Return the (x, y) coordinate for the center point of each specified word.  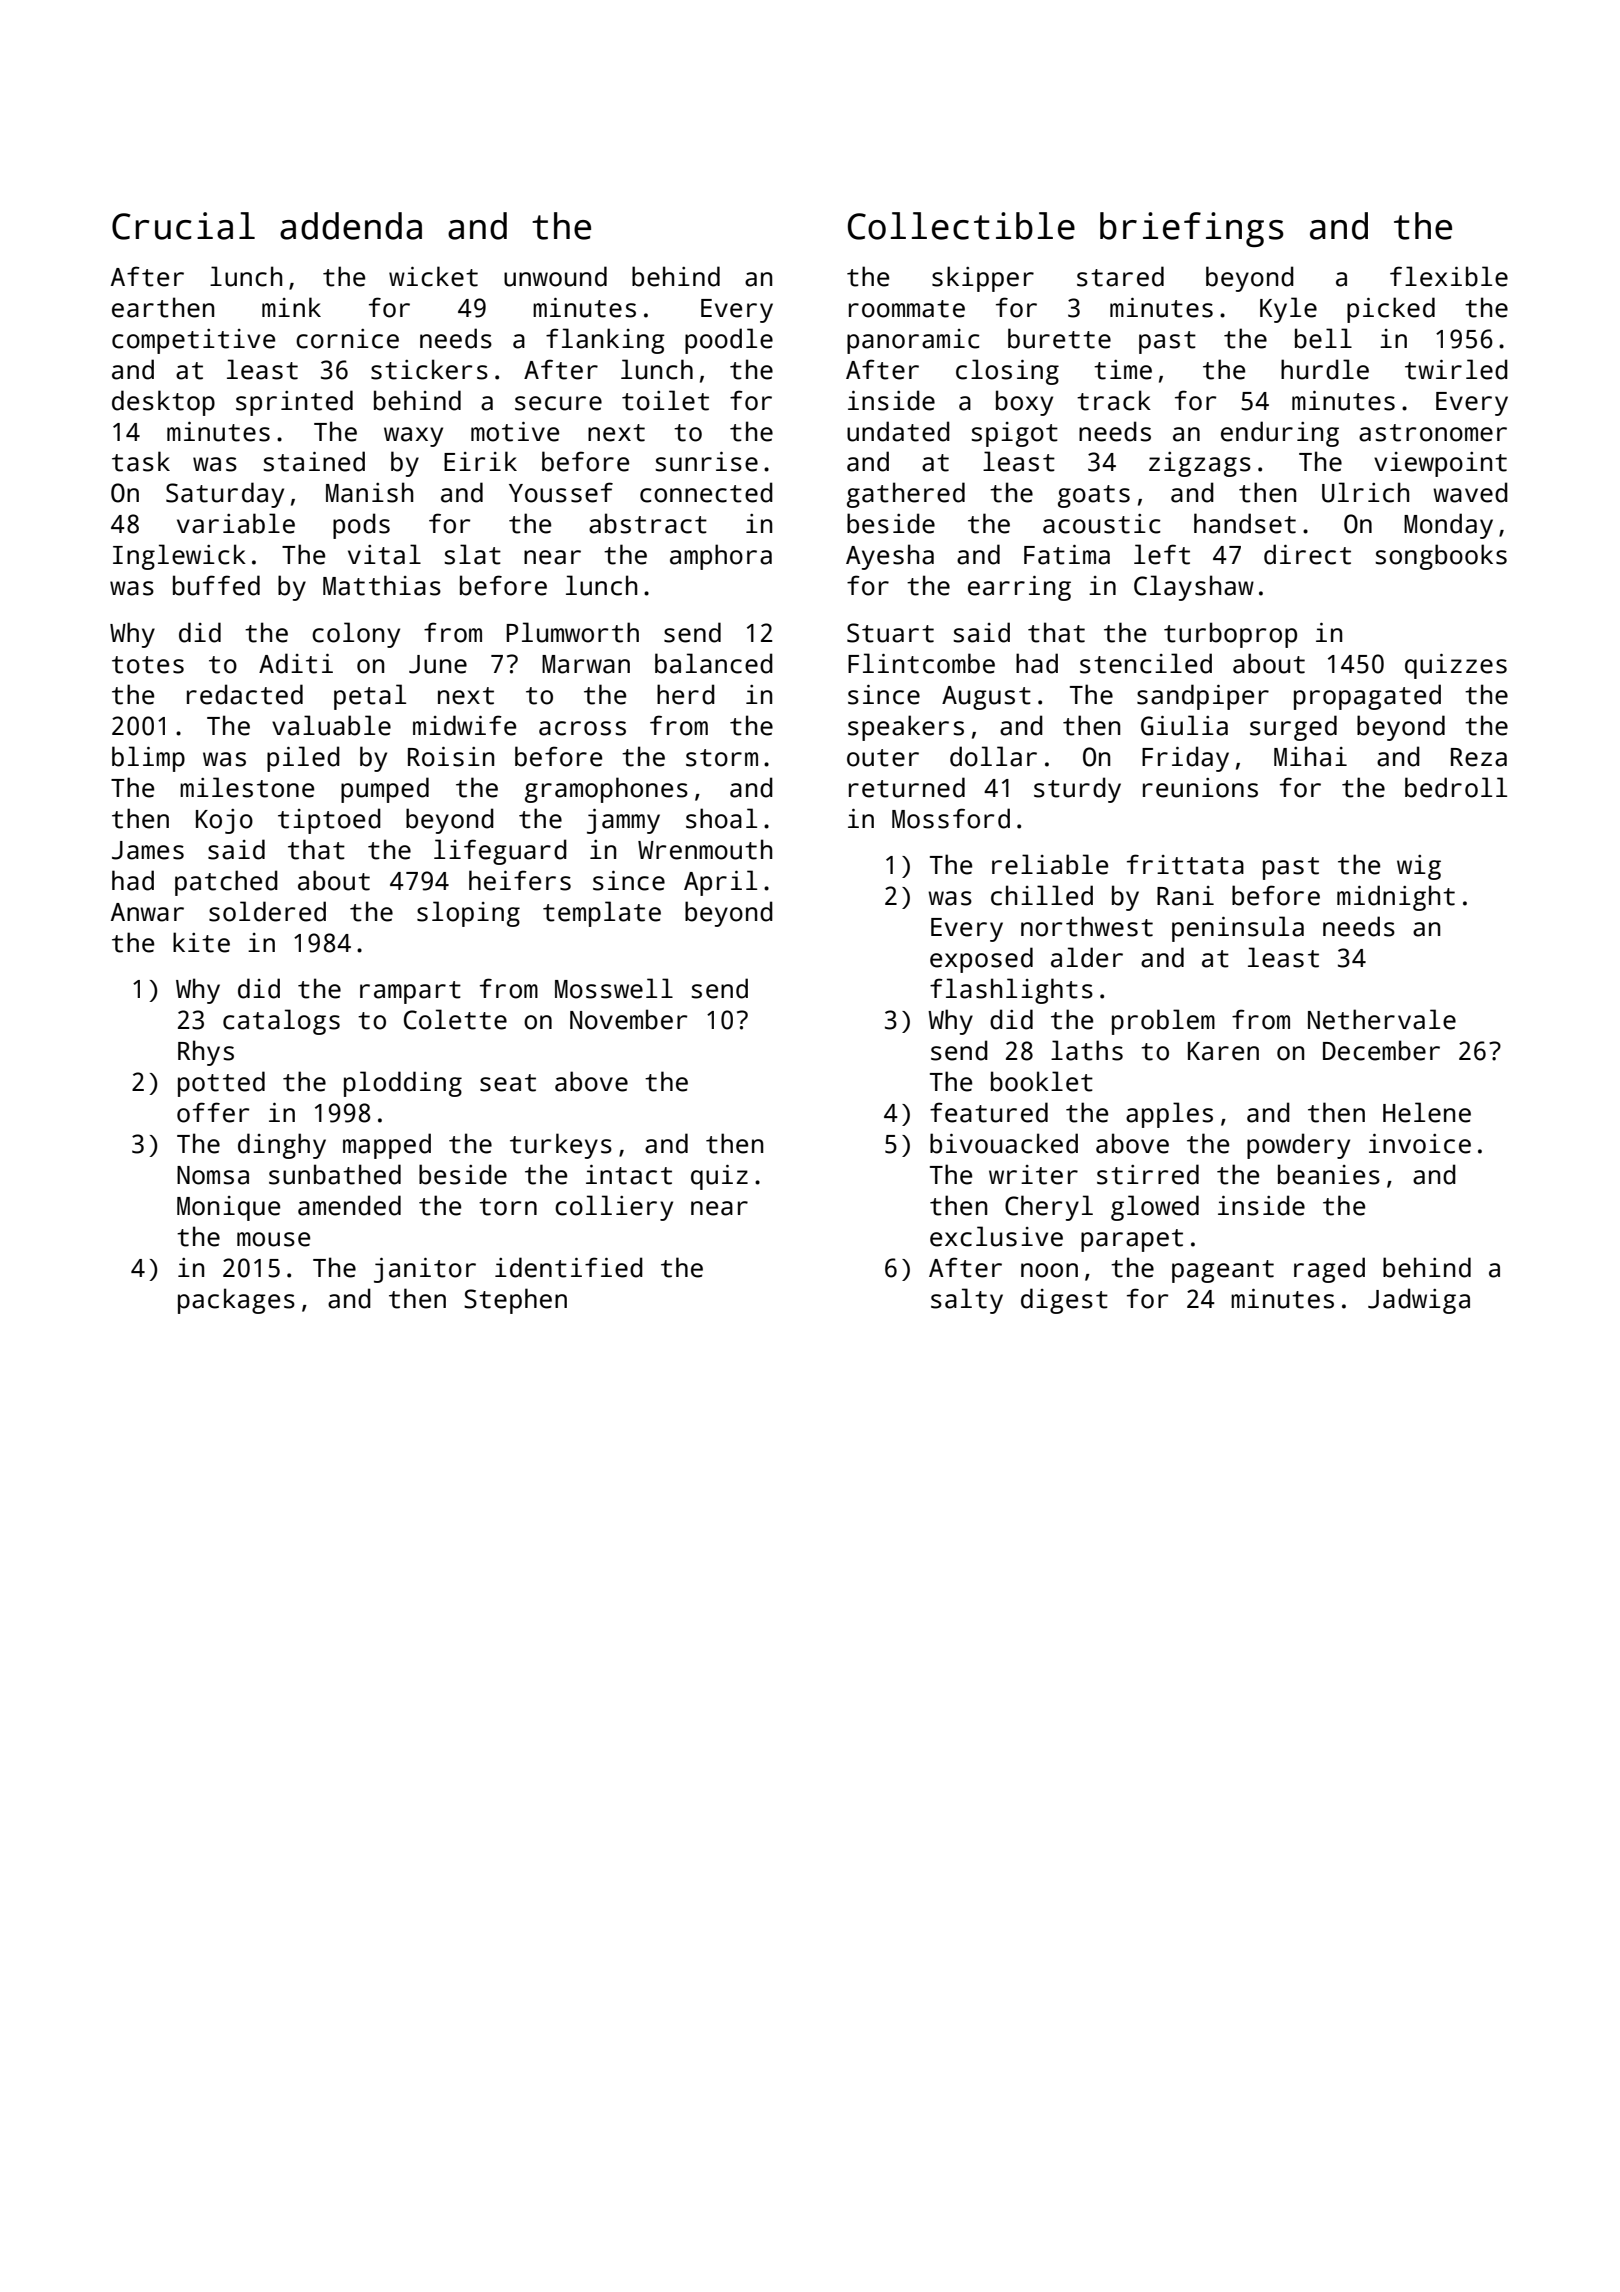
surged (1293, 728)
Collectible (961, 226)
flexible (1449, 276)
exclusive (996, 1236)
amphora (721, 557)
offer (213, 1112)
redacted (245, 694)
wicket (433, 276)
